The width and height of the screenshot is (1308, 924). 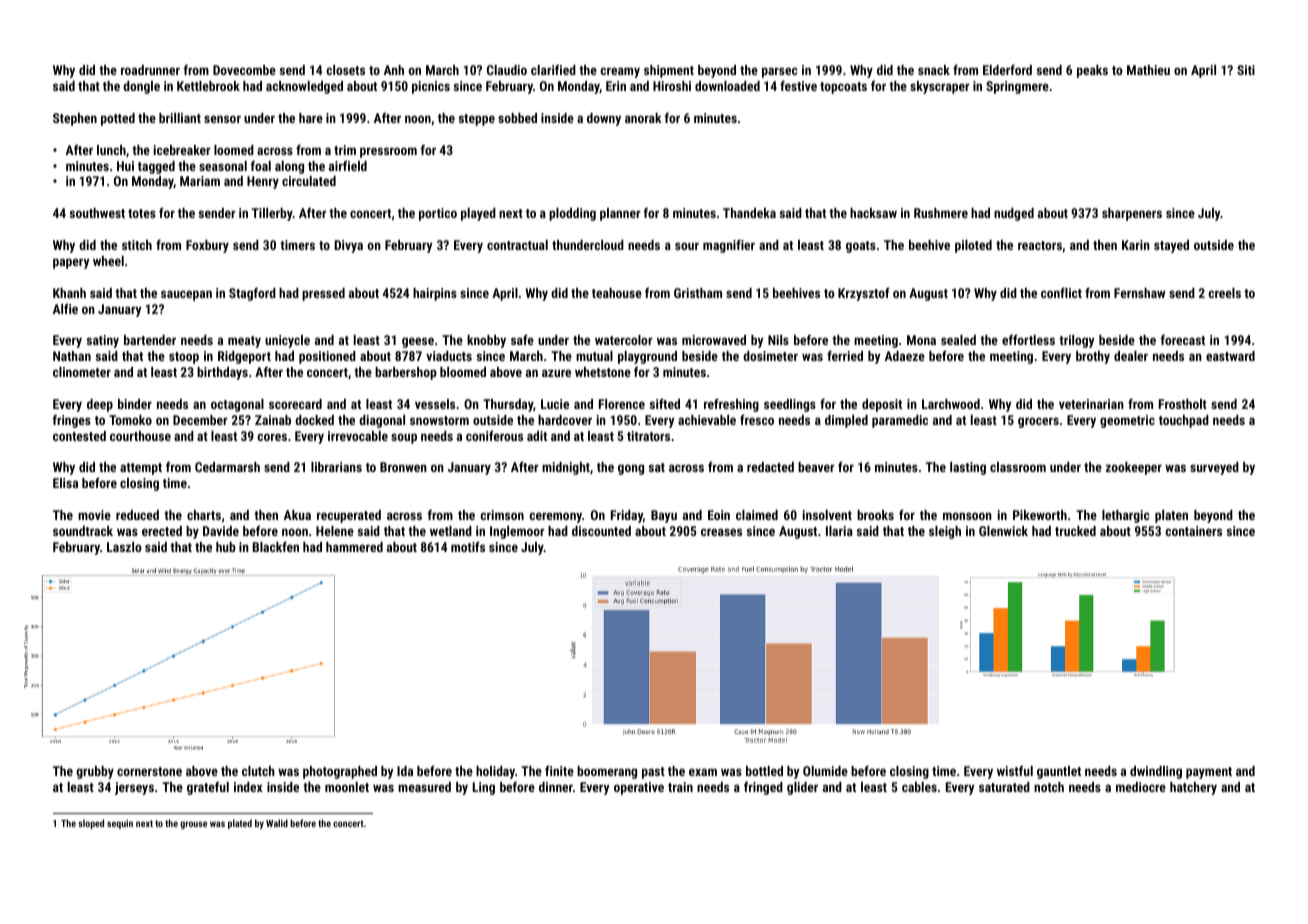 I want to click on Thandeka, so click(x=749, y=213).
